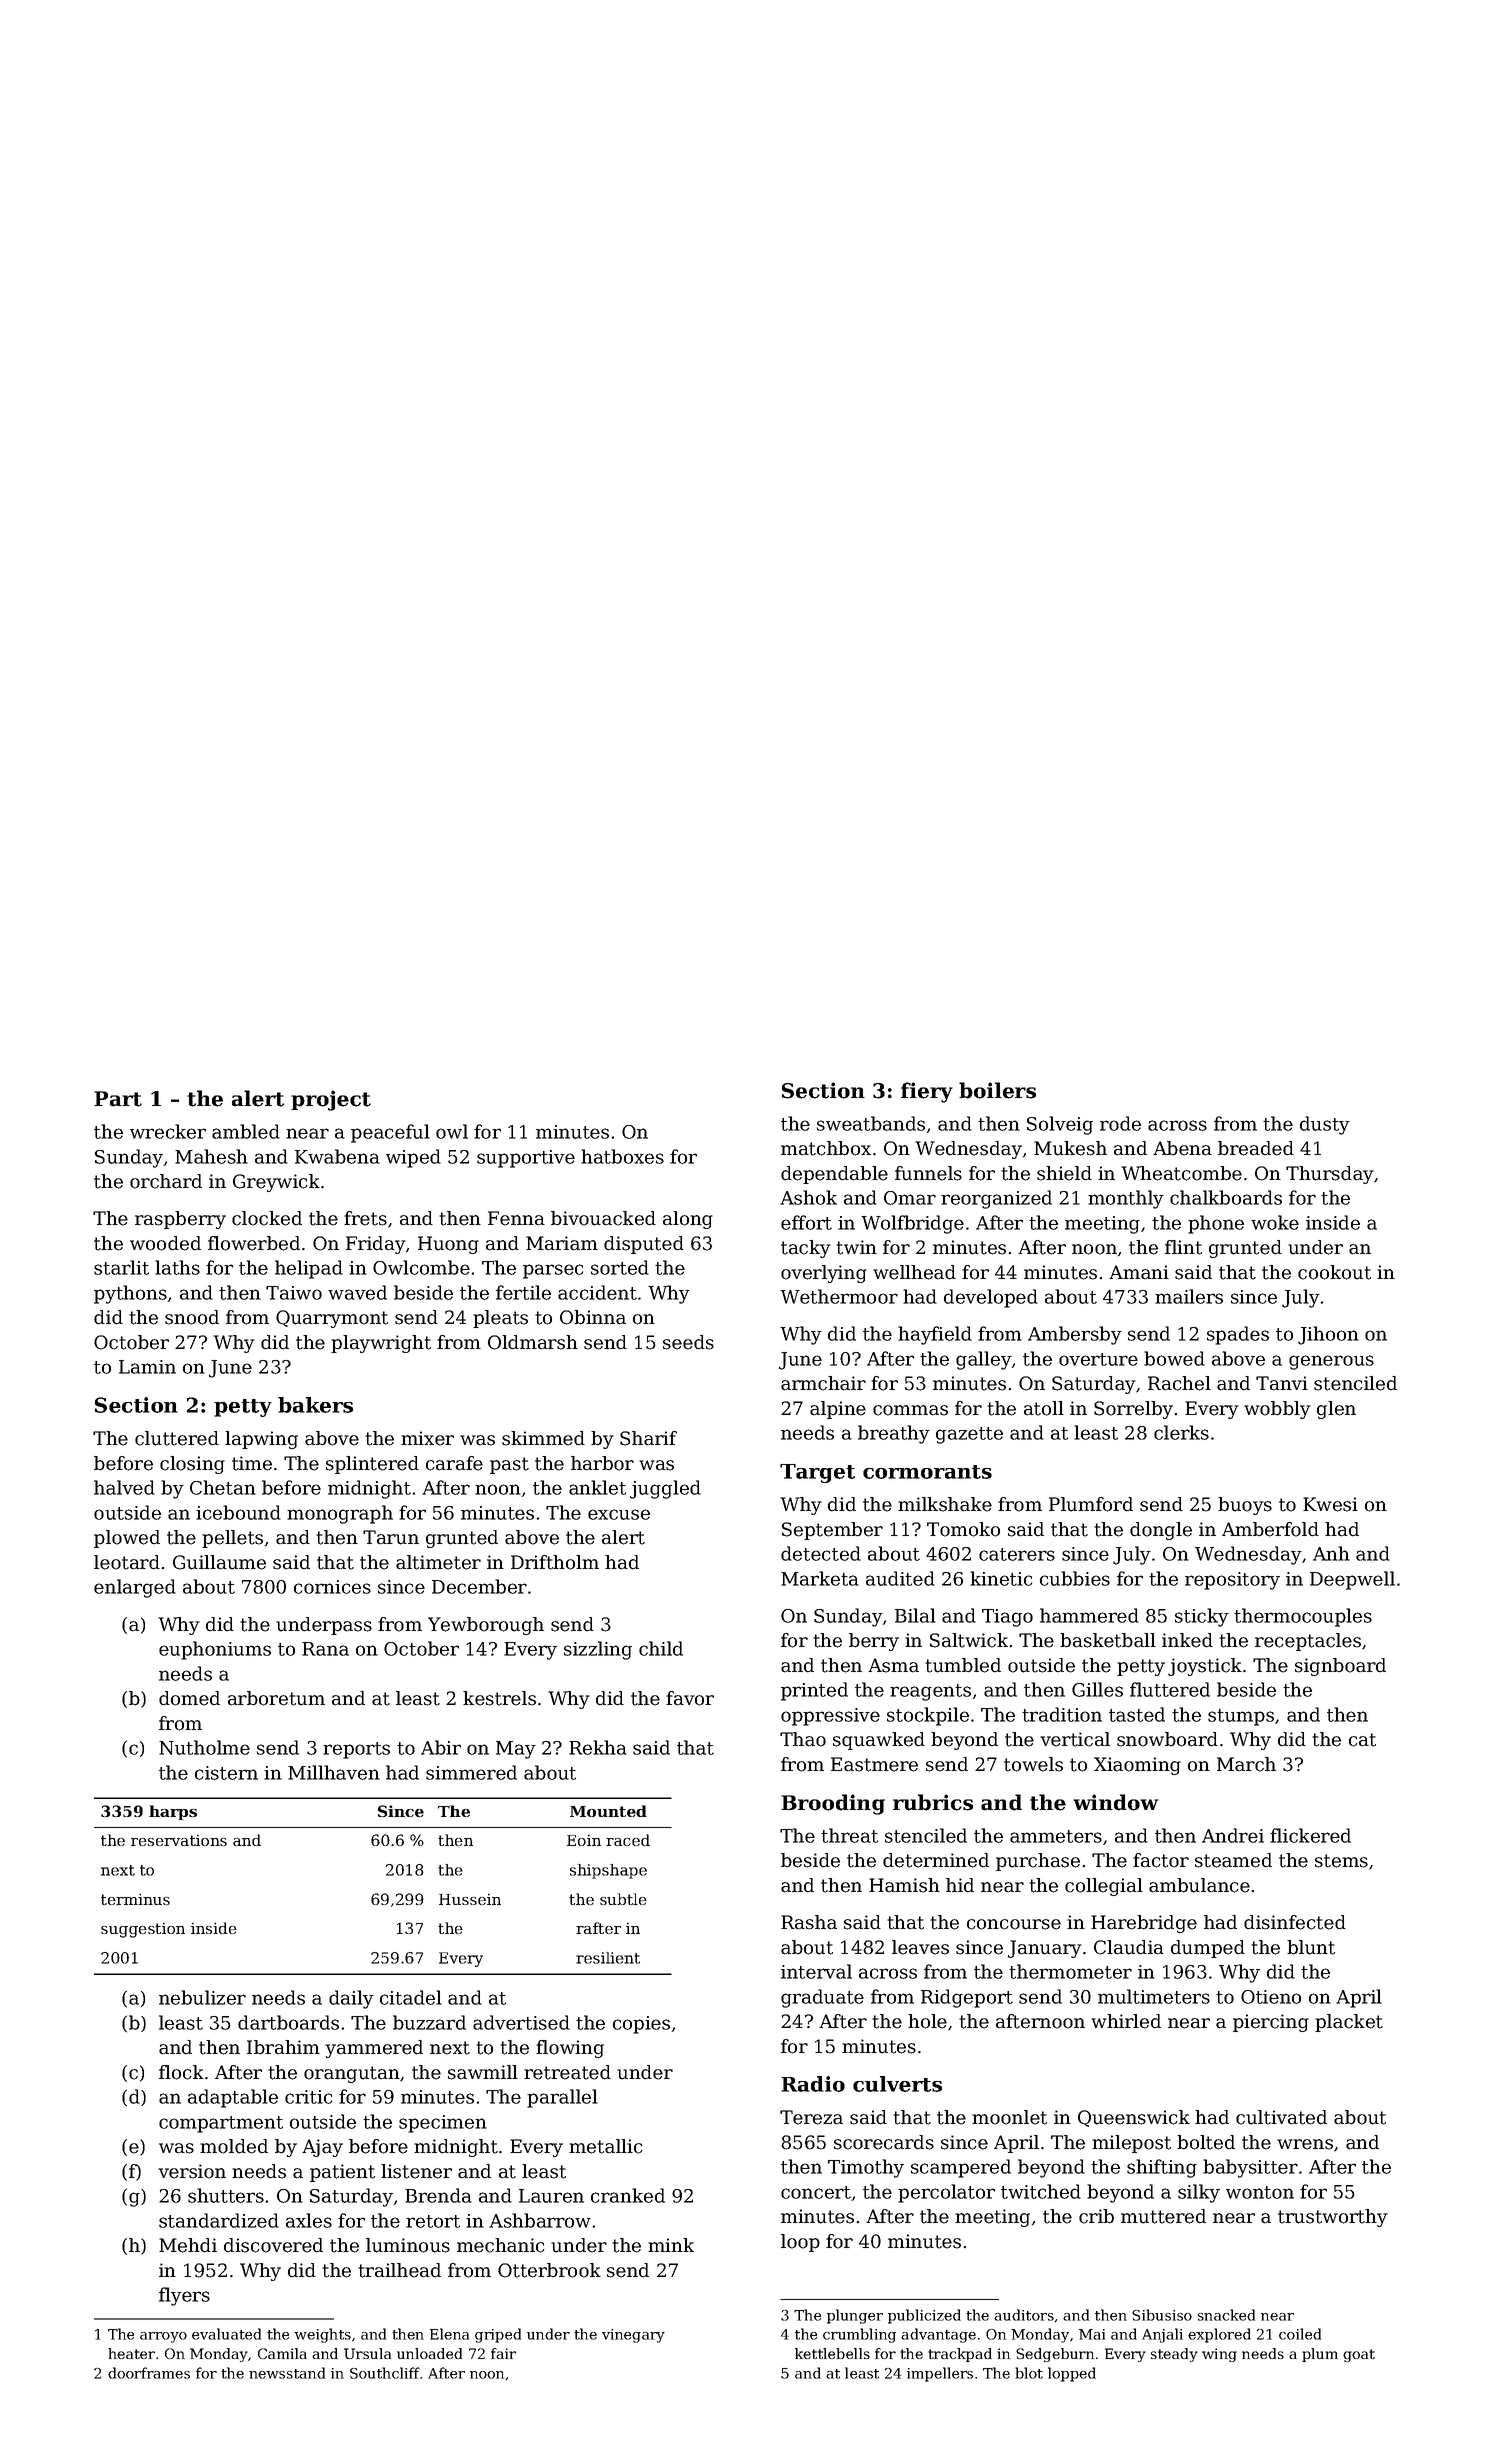 Image resolution: width=1496 pixels, height=2464 pixels. Describe the element at coordinates (1336, 1410) in the document. I see `glen` at that location.
